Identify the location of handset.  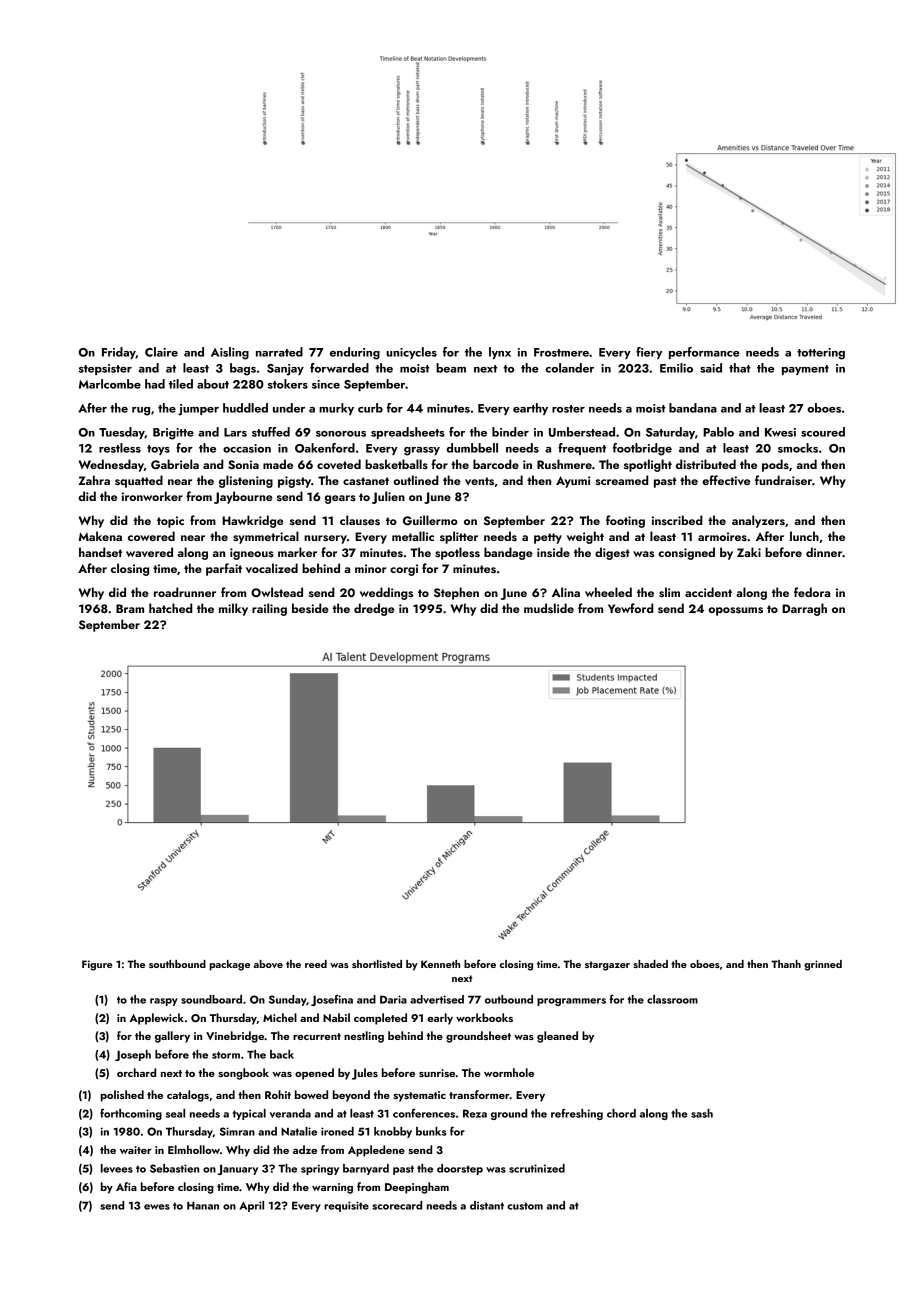
(100, 552).
